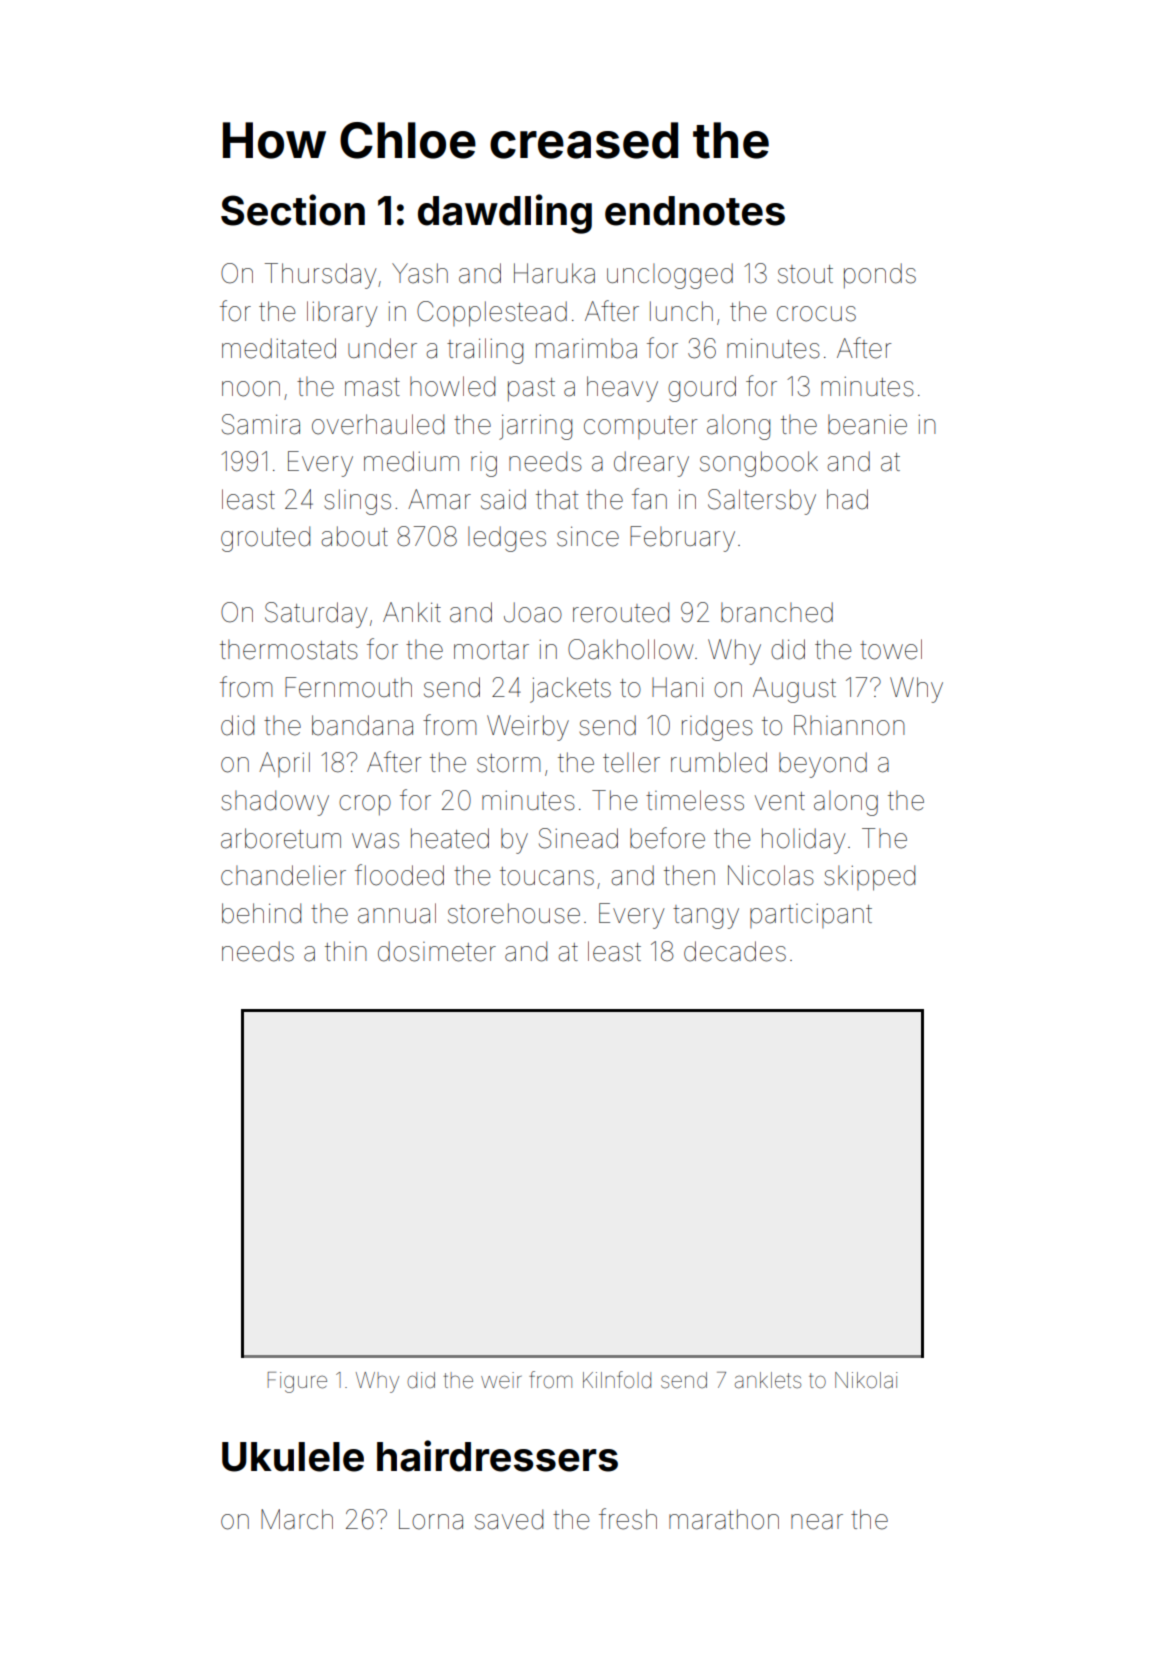  I want to click on March, so click(297, 1519).
